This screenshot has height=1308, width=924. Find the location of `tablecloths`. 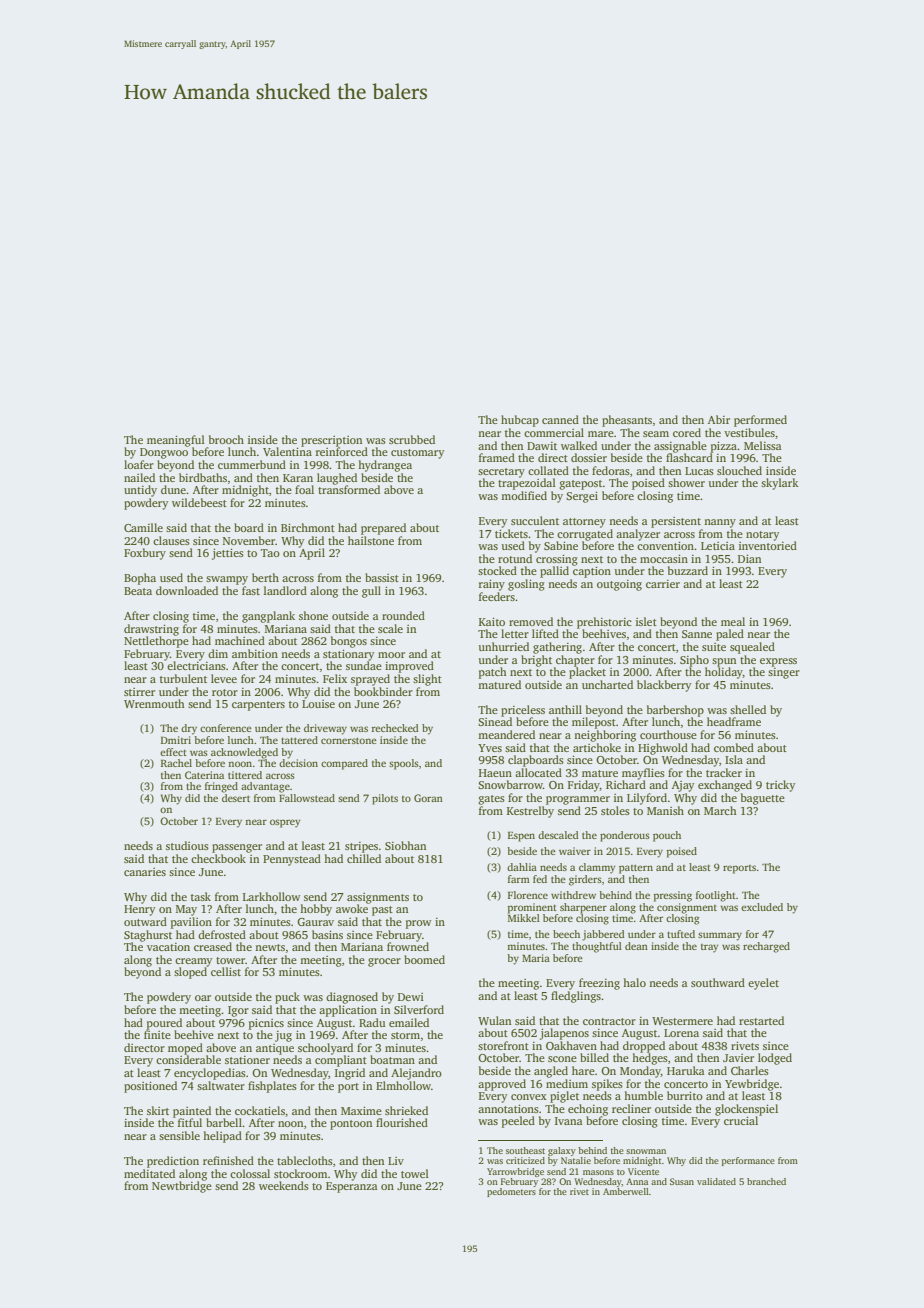

tablecloths is located at coordinates (305, 1160).
